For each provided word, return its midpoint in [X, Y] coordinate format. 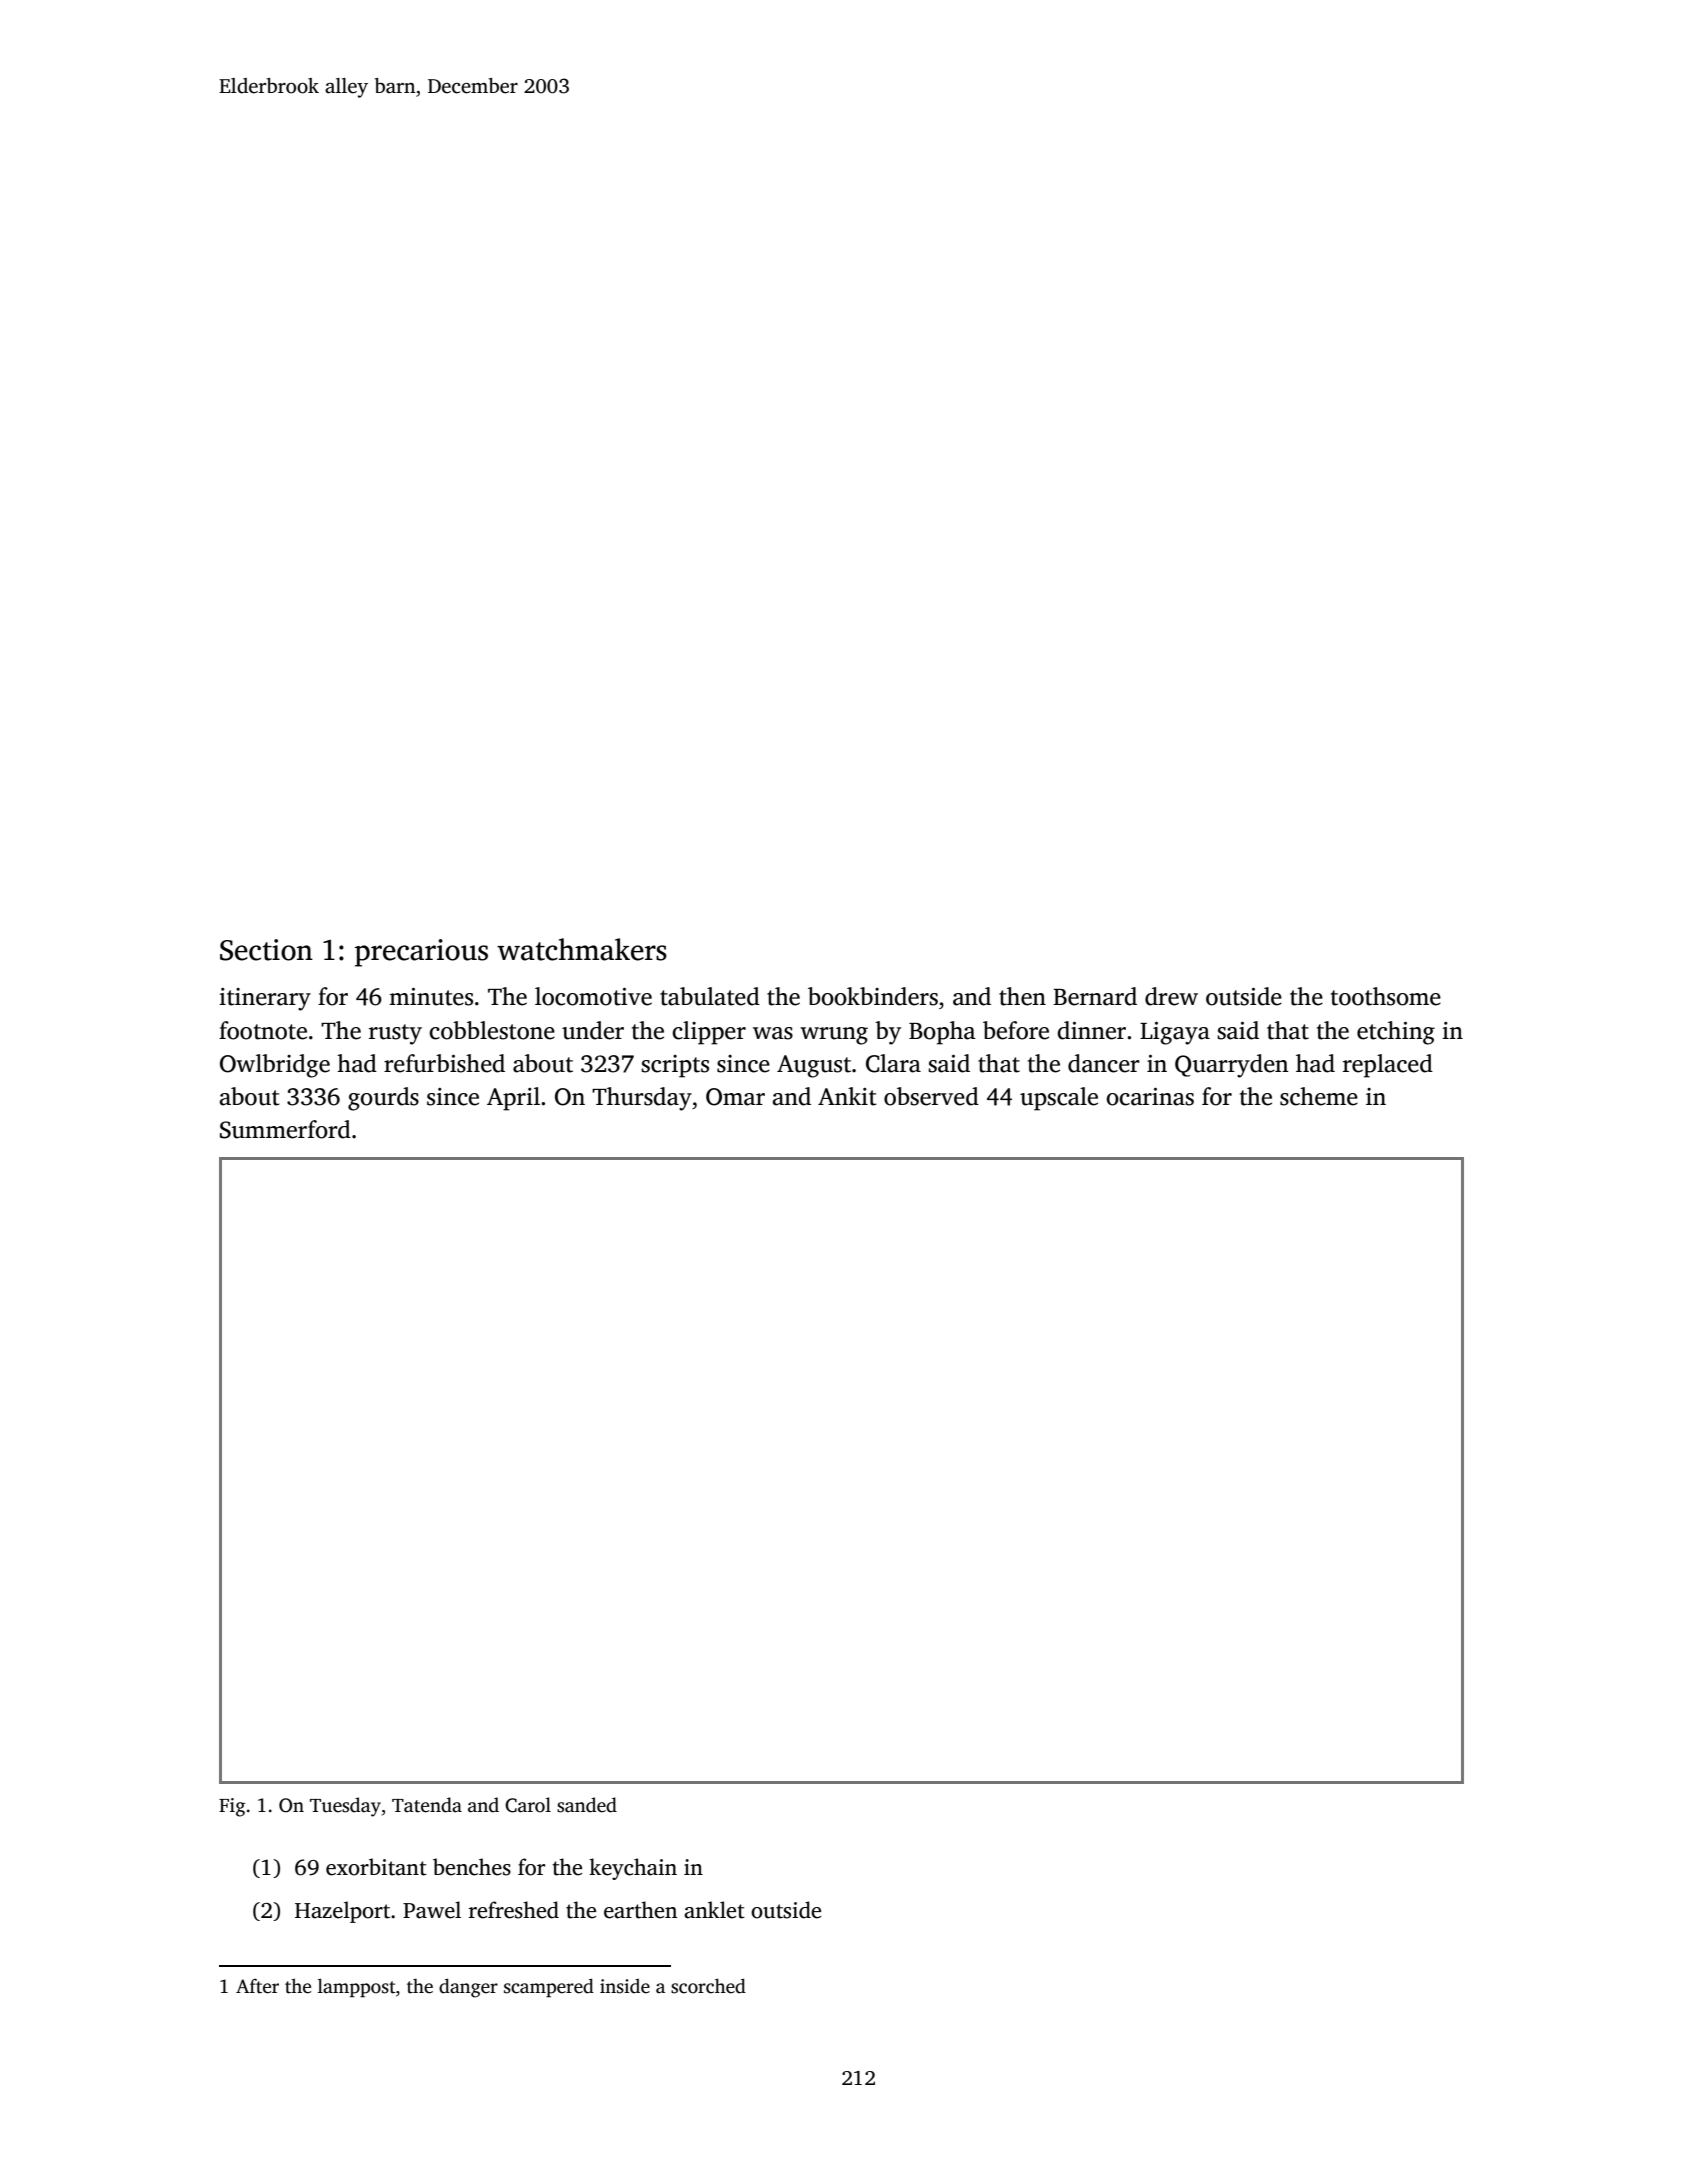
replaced [1388, 1066]
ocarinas [1150, 1097]
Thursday [642, 1099]
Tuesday [345, 1807]
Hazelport [342, 1912]
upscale [1059, 1099]
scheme [1319, 1096]
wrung [834, 1036]
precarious [421, 953]
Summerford [285, 1129]
